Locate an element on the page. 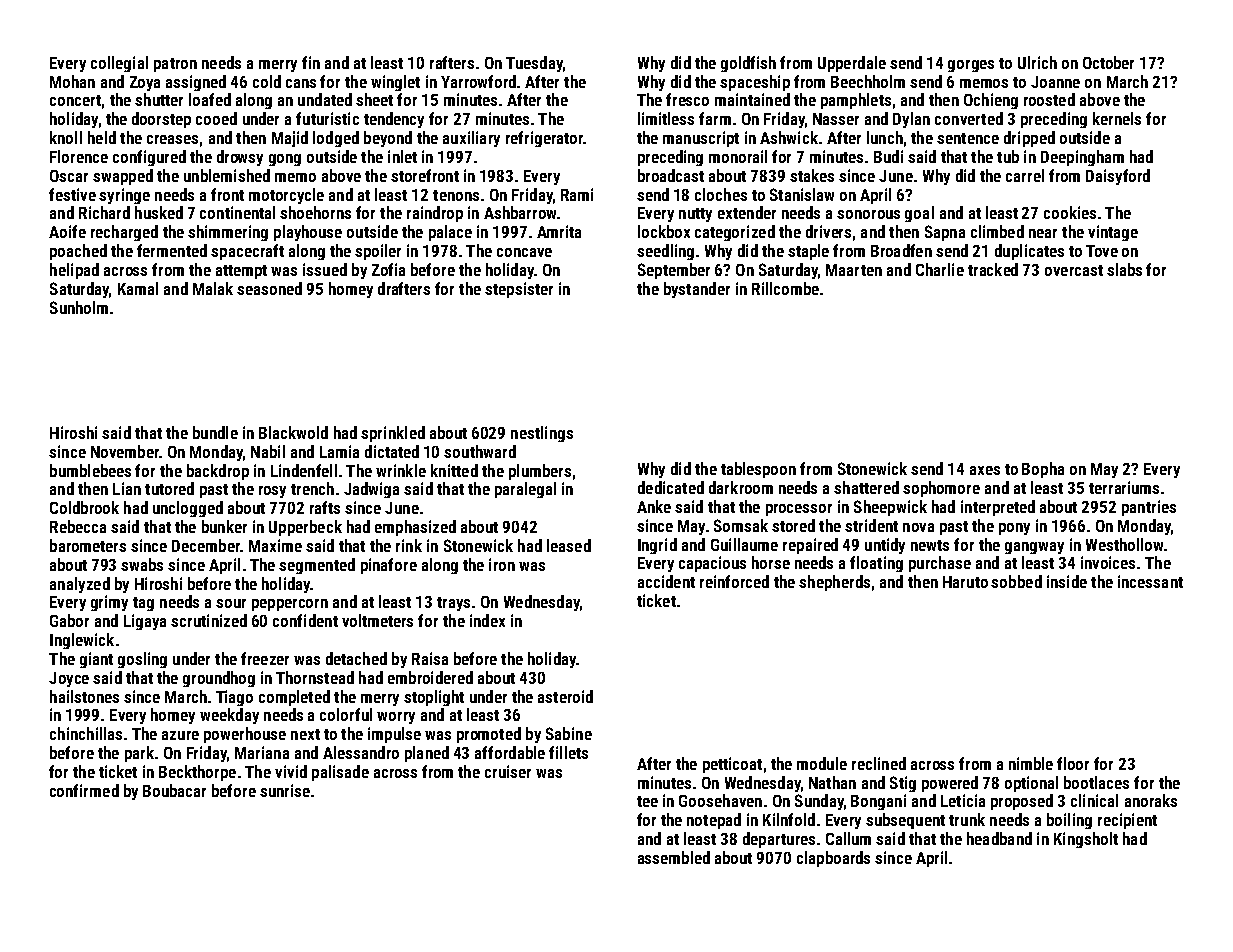  hailstones is located at coordinates (84, 696).
